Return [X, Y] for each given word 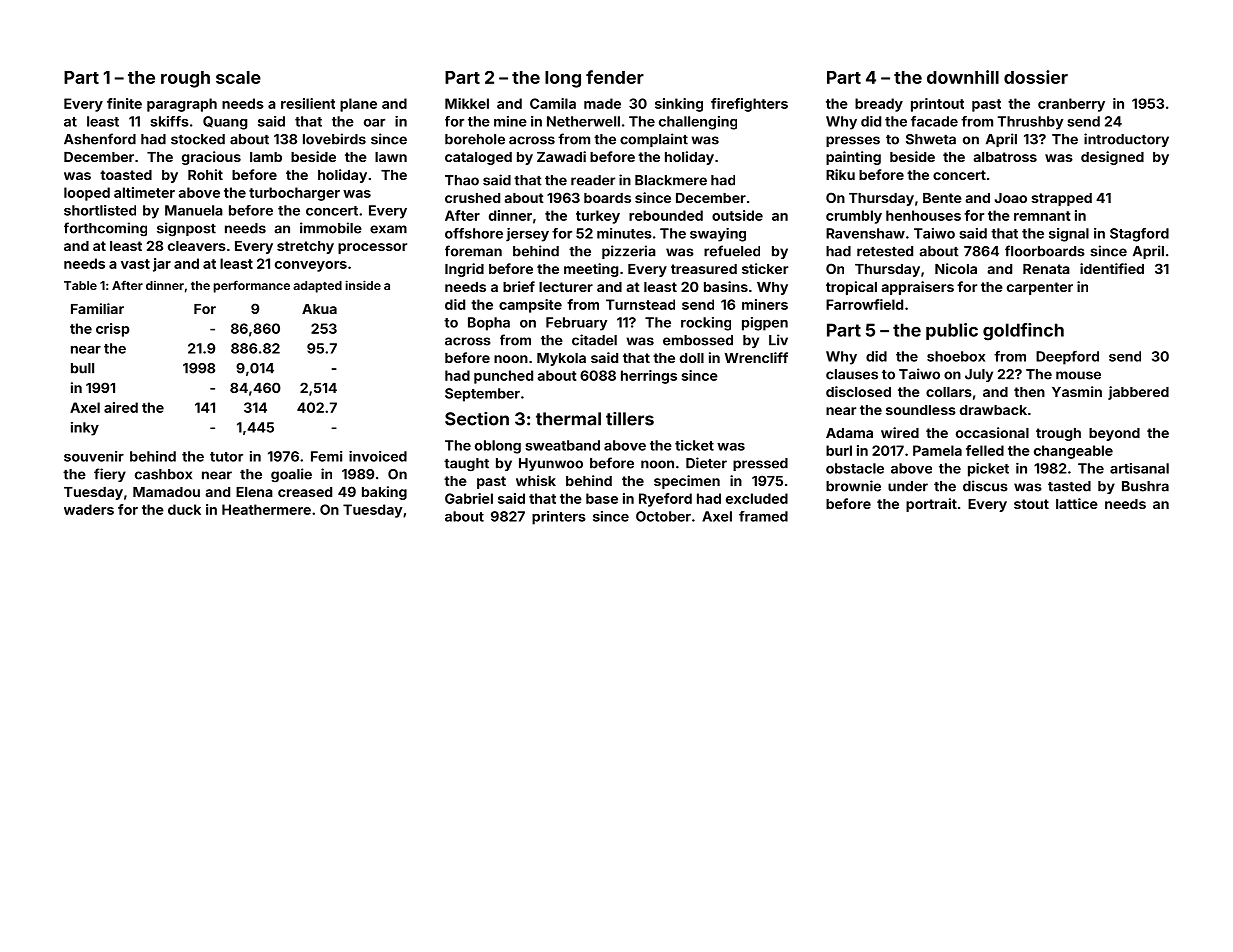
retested [885, 251]
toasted [126, 175]
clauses [852, 374]
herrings [649, 377]
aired [121, 407]
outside [737, 215]
